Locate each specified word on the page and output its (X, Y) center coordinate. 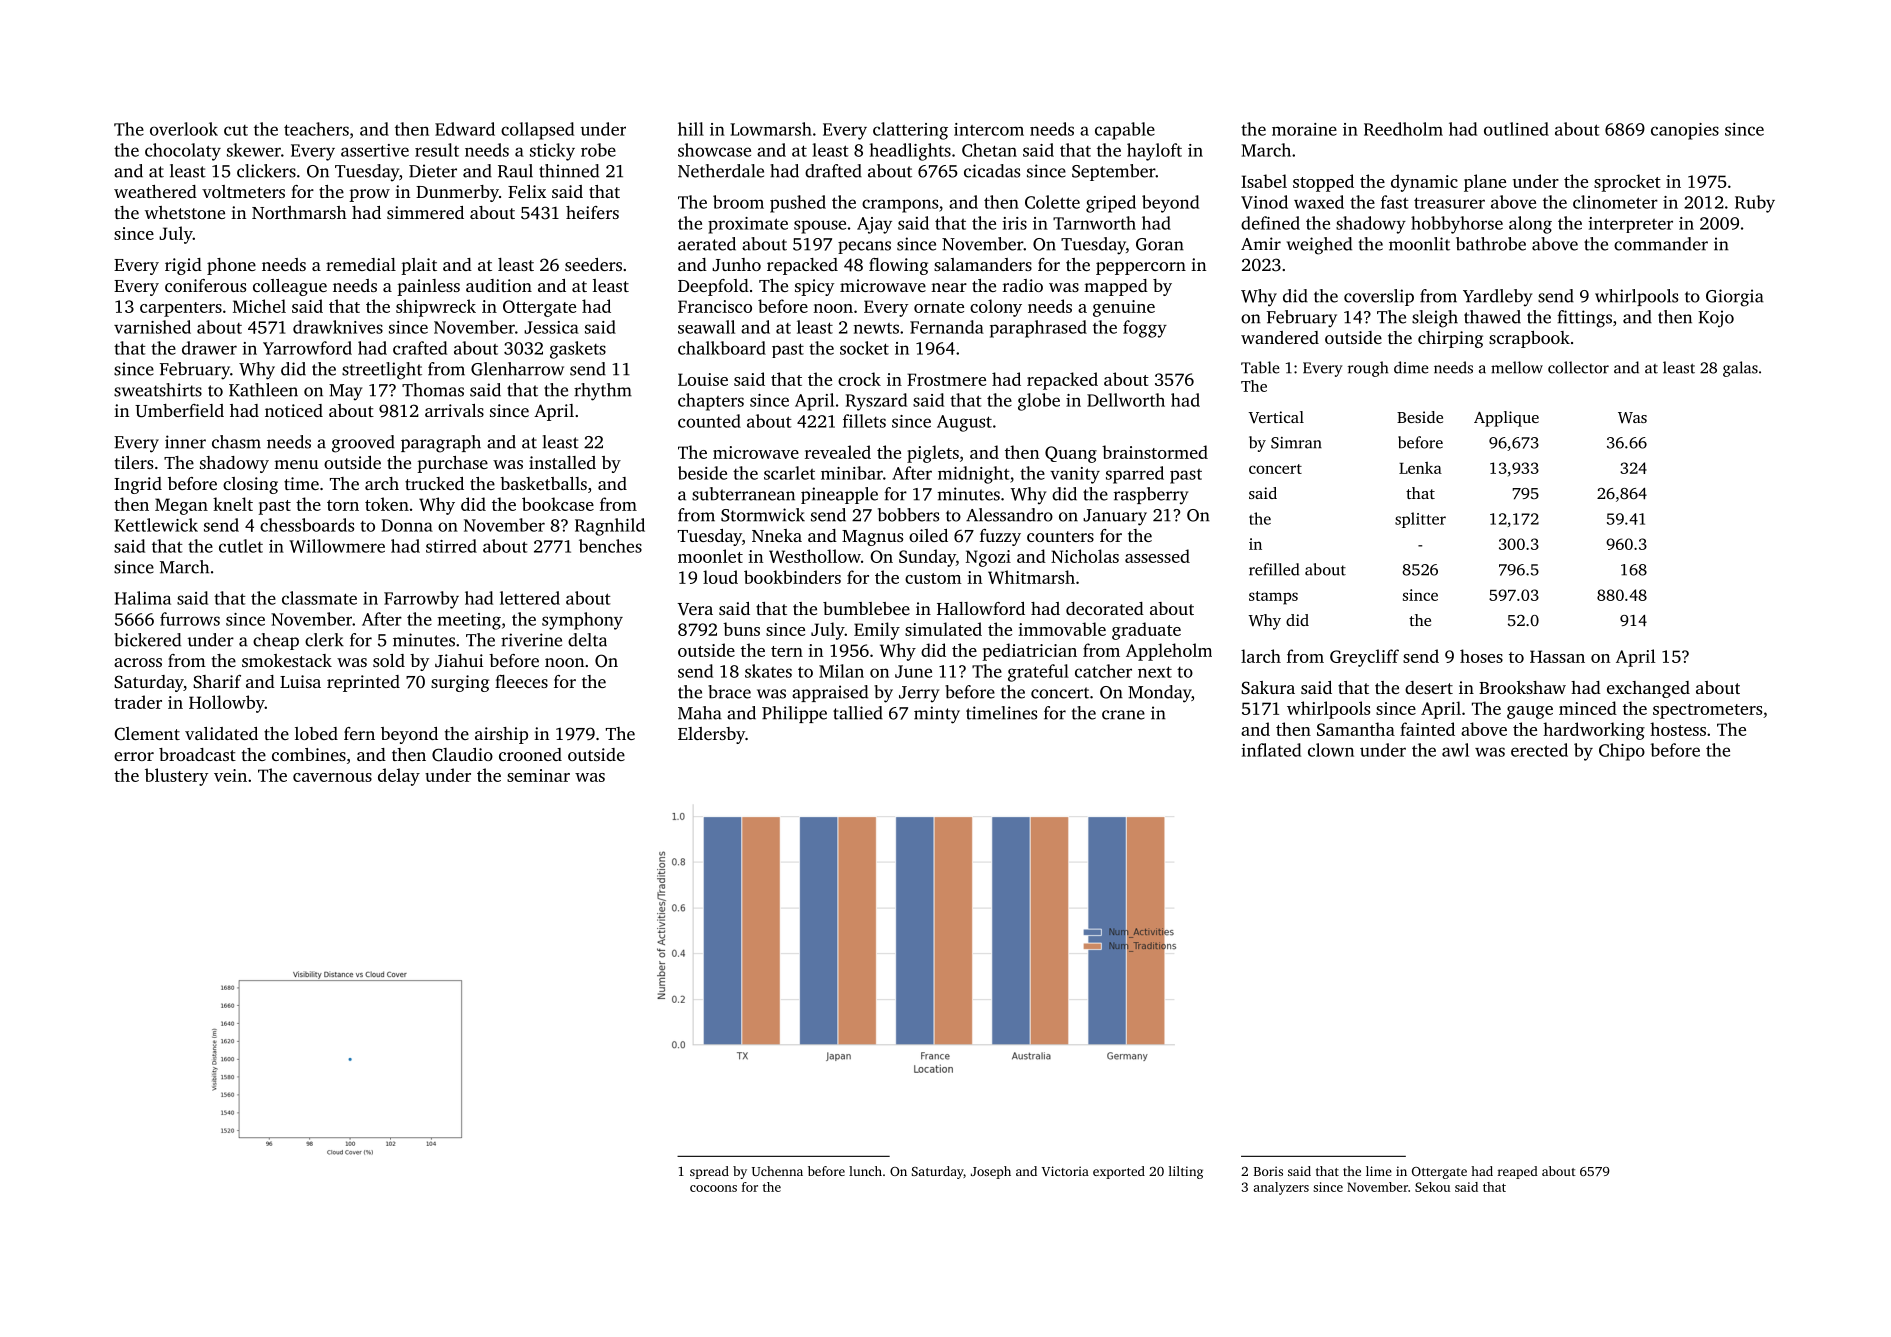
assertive (375, 150)
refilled (1274, 569)
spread (709, 1172)
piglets (933, 454)
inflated (1271, 750)
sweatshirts (158, 390)
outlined (1516, 129)
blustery (176, 777)
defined (1270, 223)
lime (1379, 1171)
